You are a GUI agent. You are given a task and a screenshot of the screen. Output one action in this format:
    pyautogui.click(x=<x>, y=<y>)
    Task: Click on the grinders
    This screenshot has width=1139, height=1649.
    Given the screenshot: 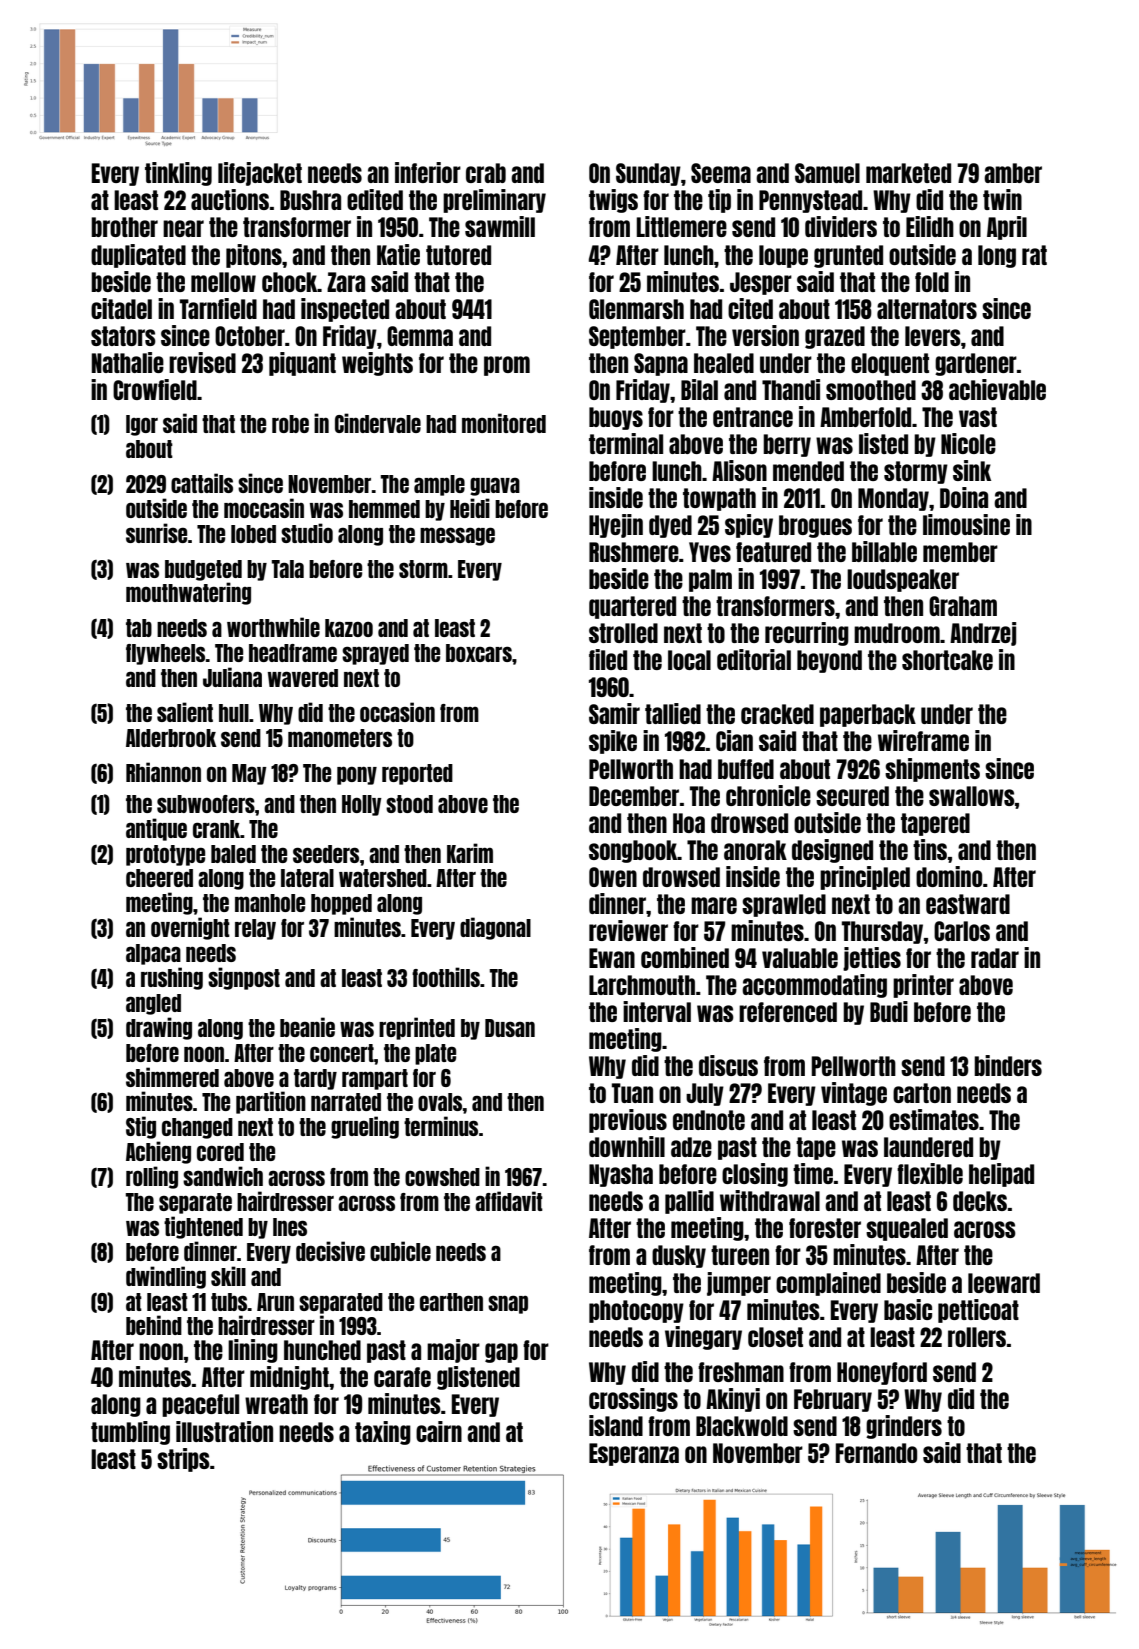 What is the action you would take?
    pyautogui.click(x=904, y=1427)
